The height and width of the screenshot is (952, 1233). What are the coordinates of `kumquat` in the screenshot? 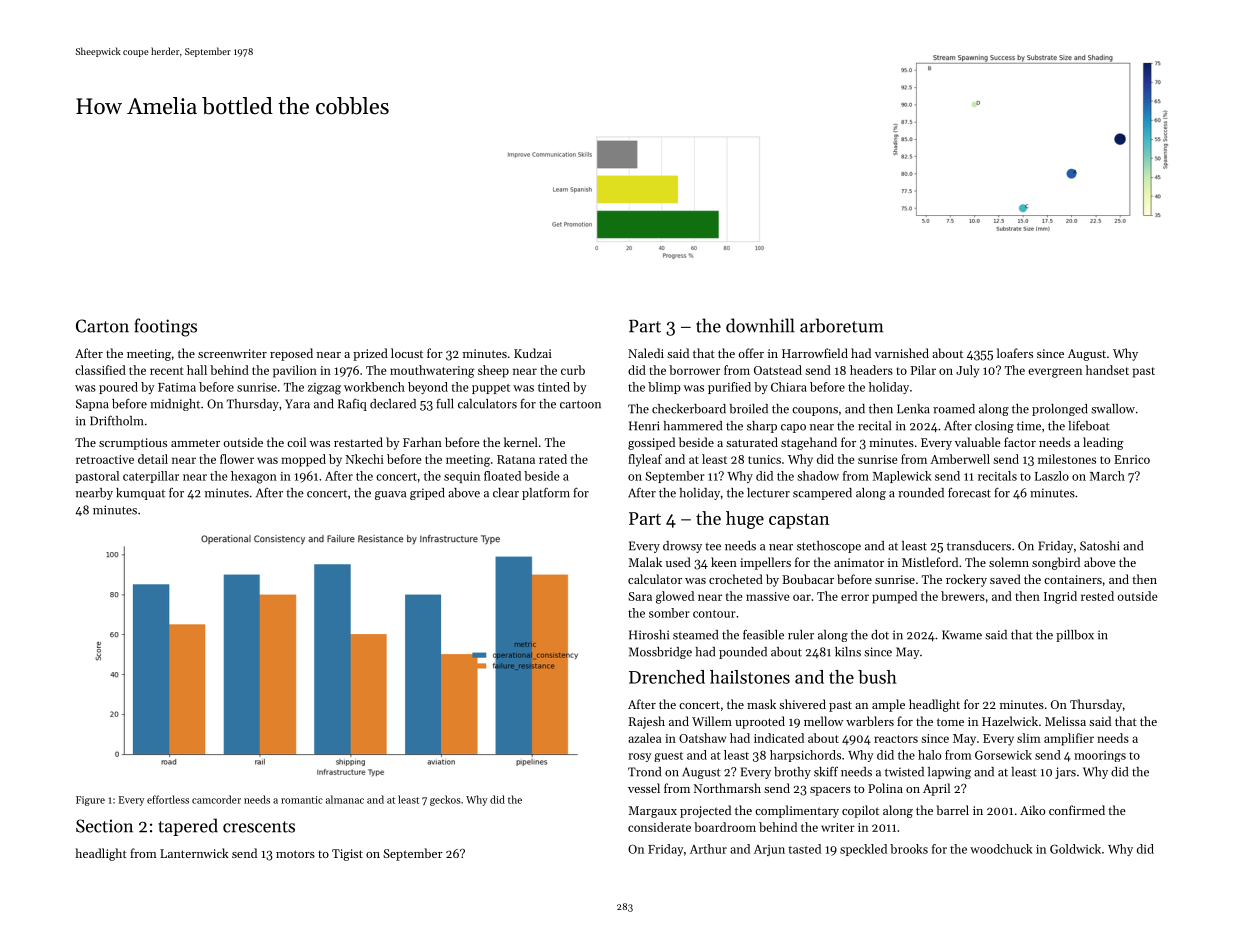 It's located at (140, 494).
